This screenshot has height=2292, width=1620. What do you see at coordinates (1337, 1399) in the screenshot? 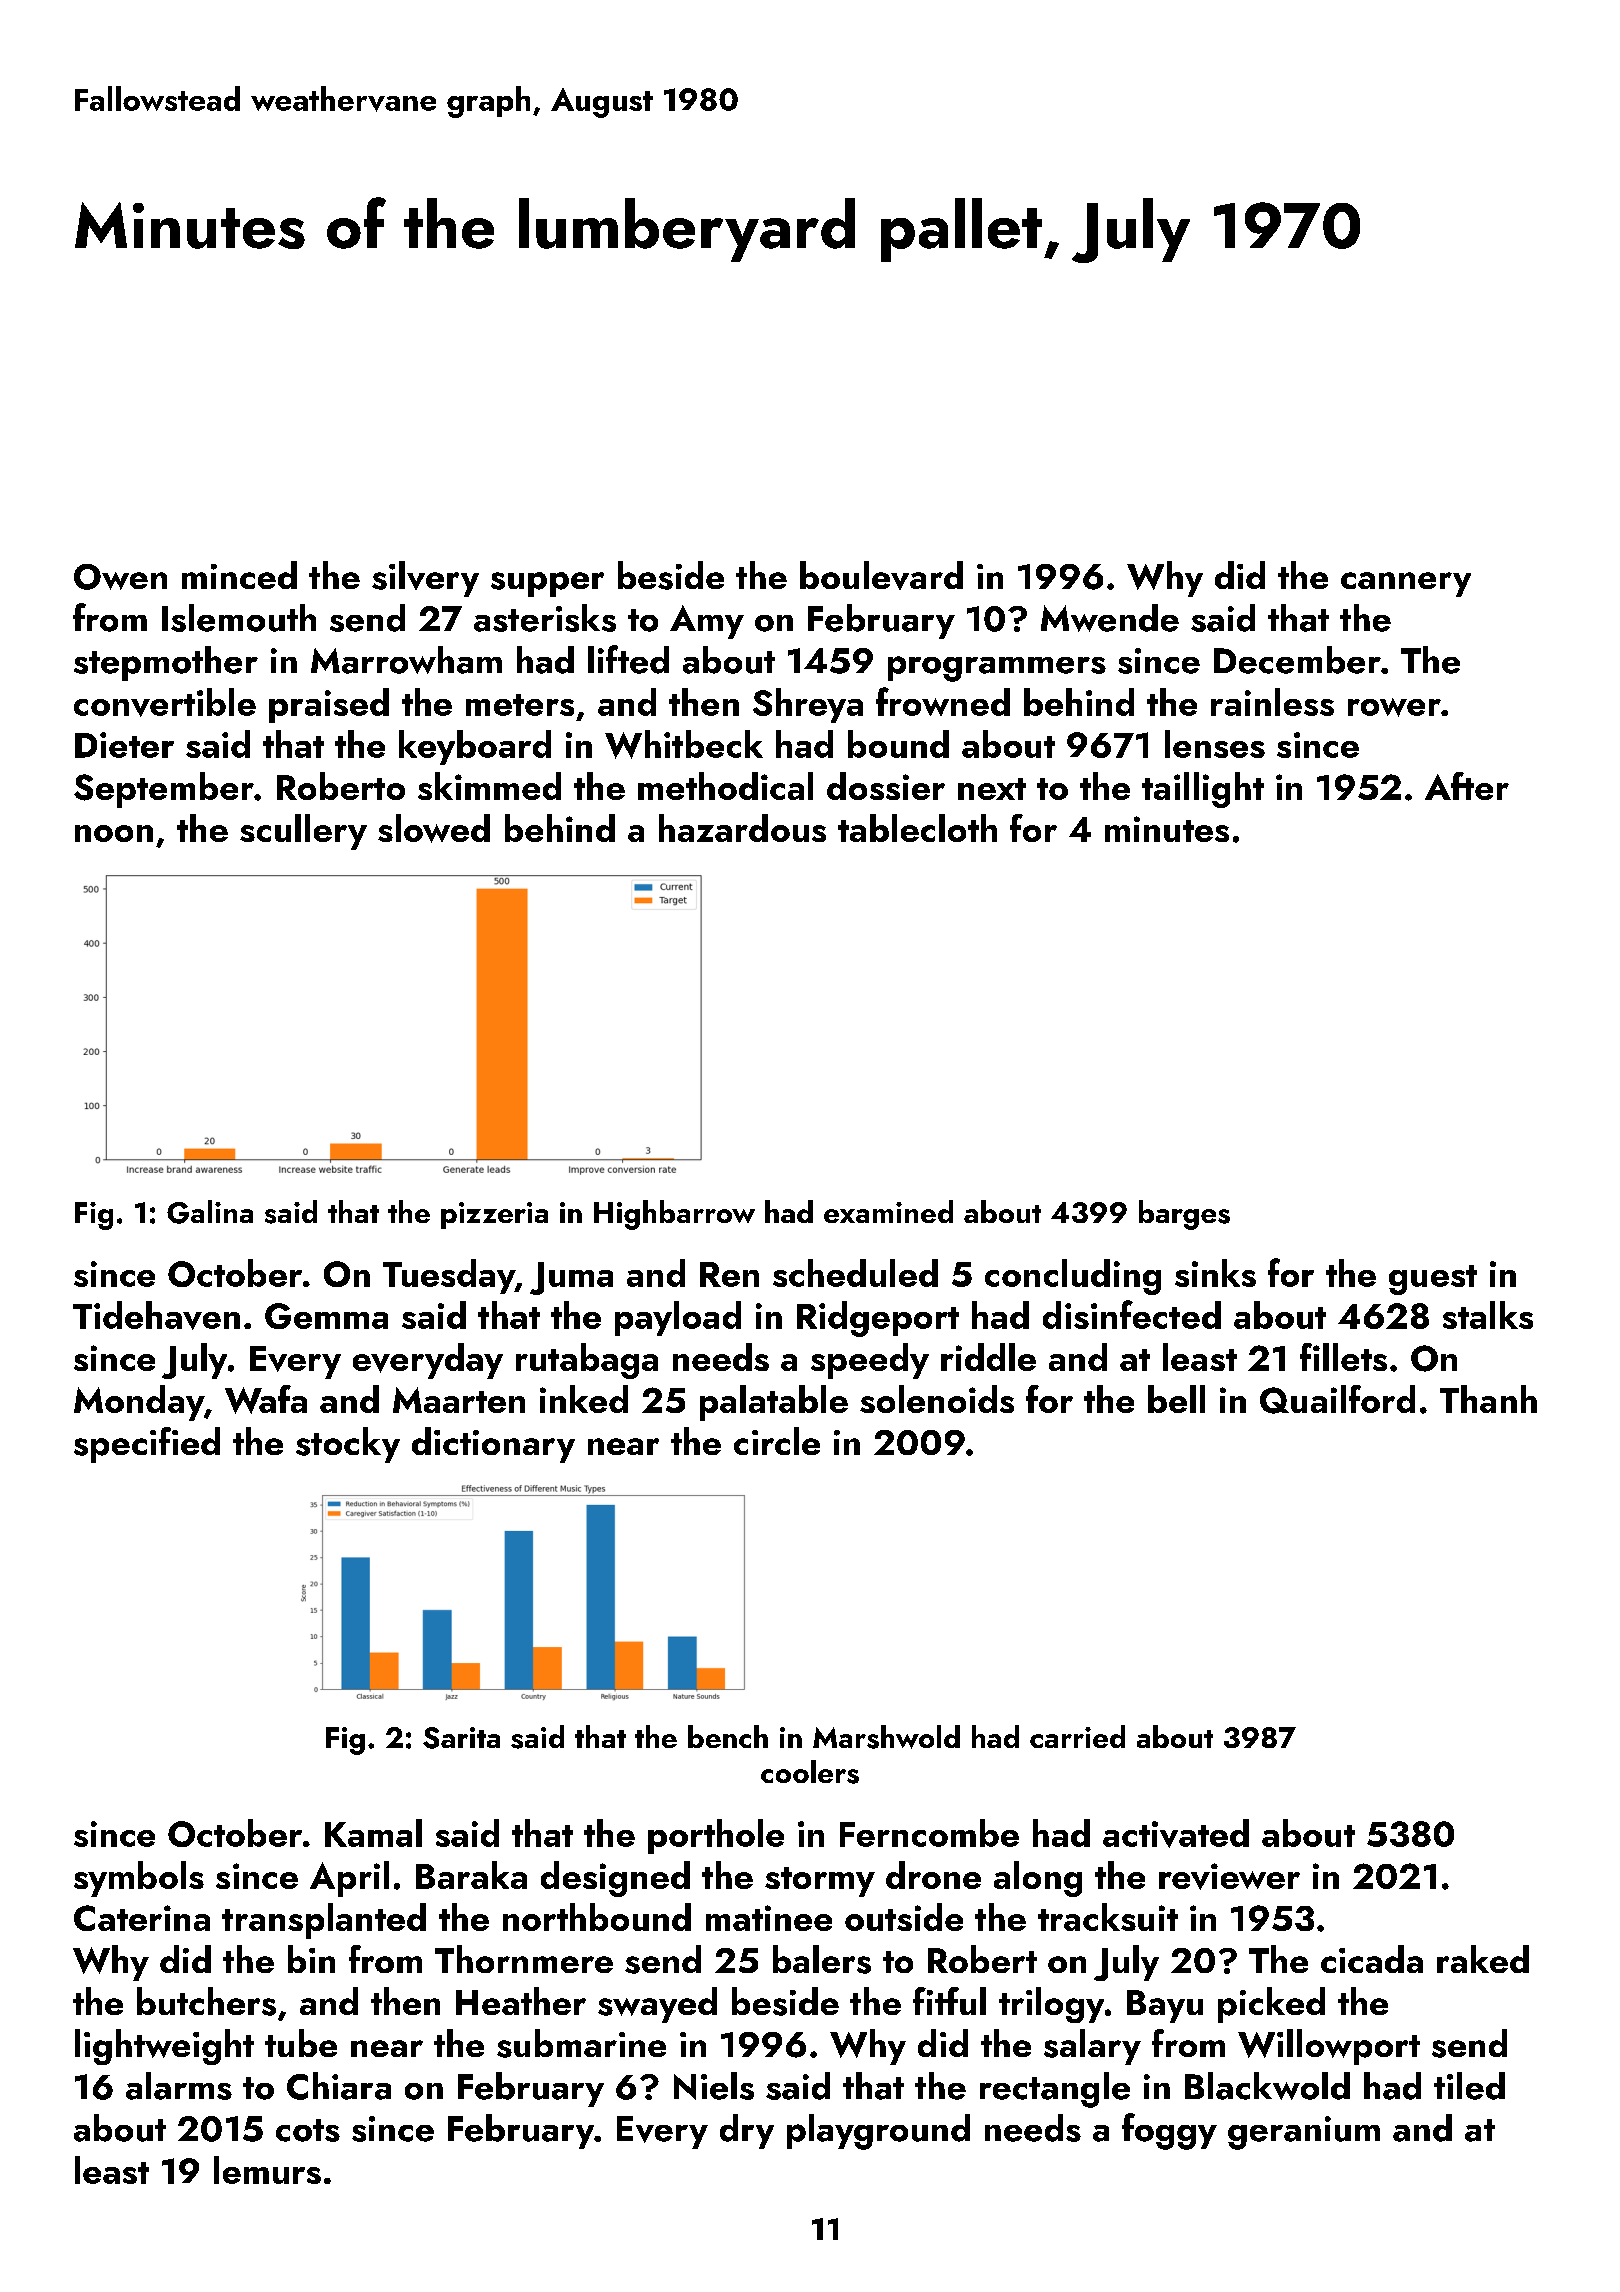
I see `Quailford` at bounding box center [1337, 1399].
